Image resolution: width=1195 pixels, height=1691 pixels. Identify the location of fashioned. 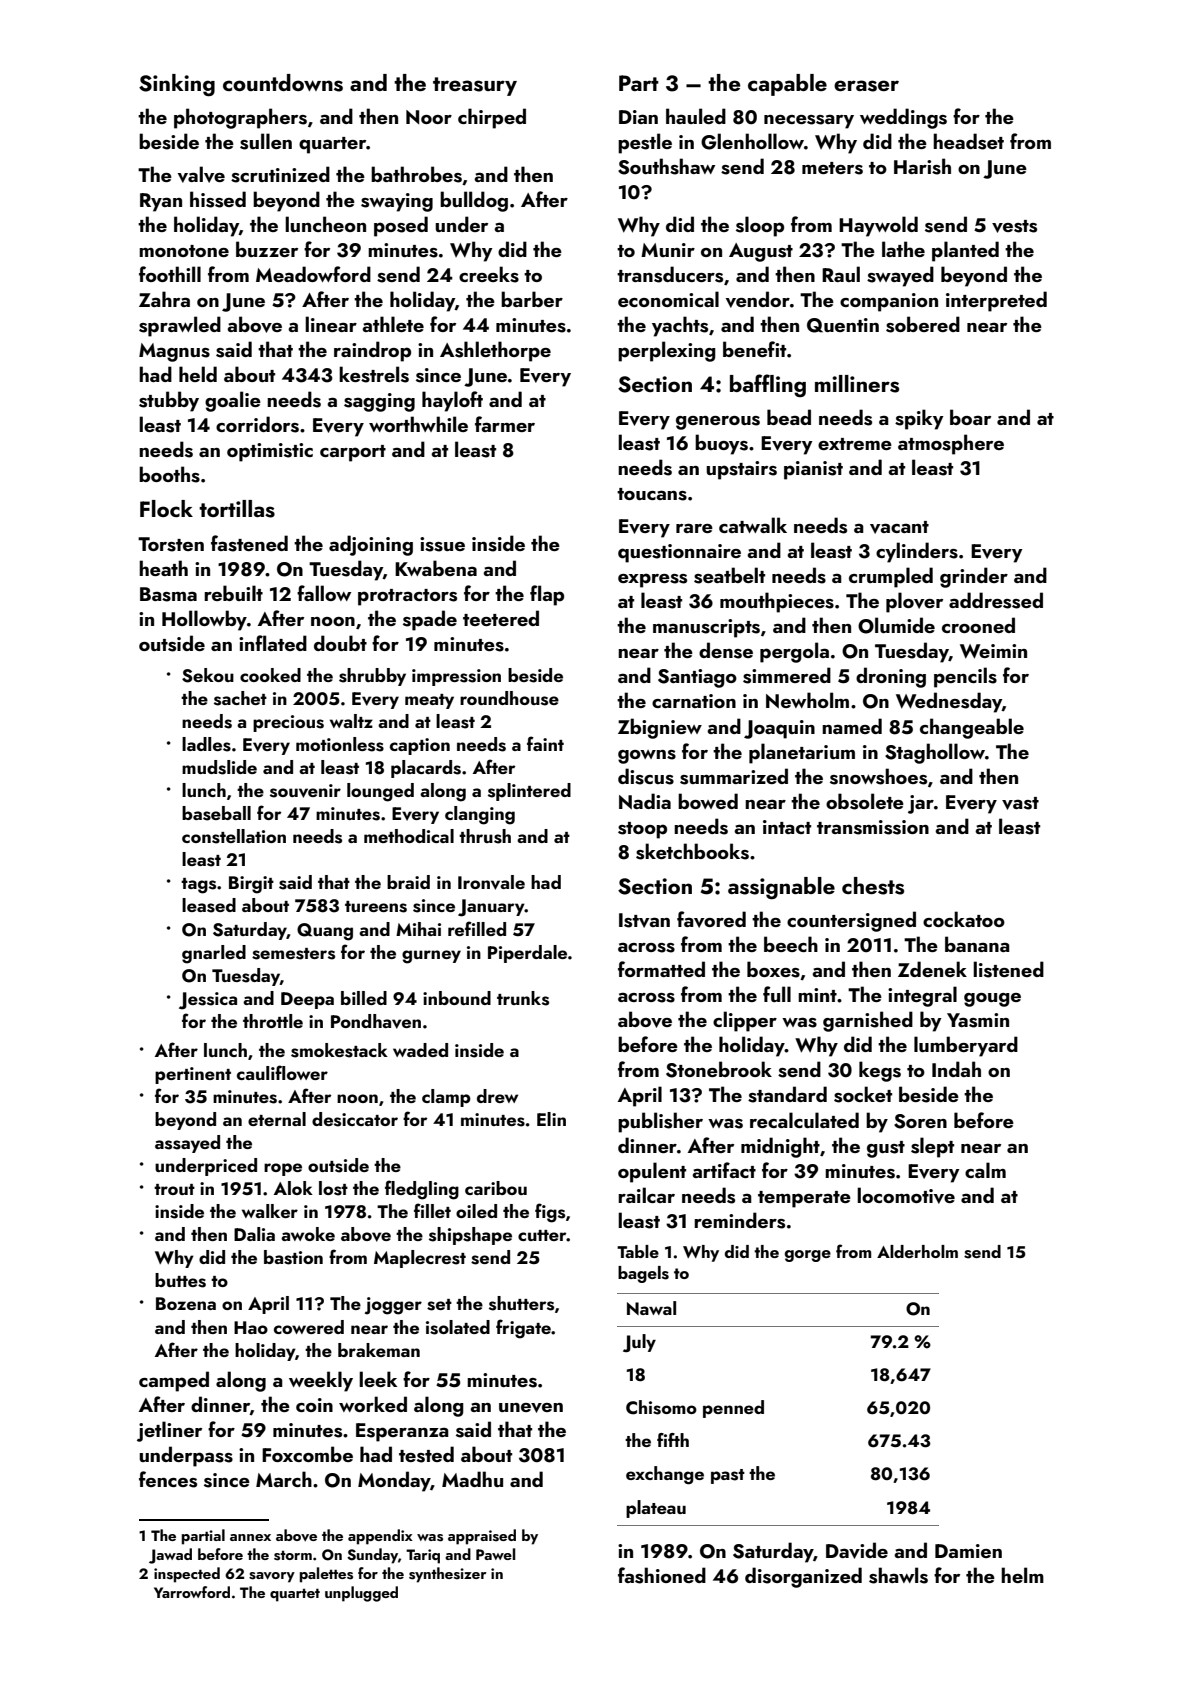
(662, 1575).
